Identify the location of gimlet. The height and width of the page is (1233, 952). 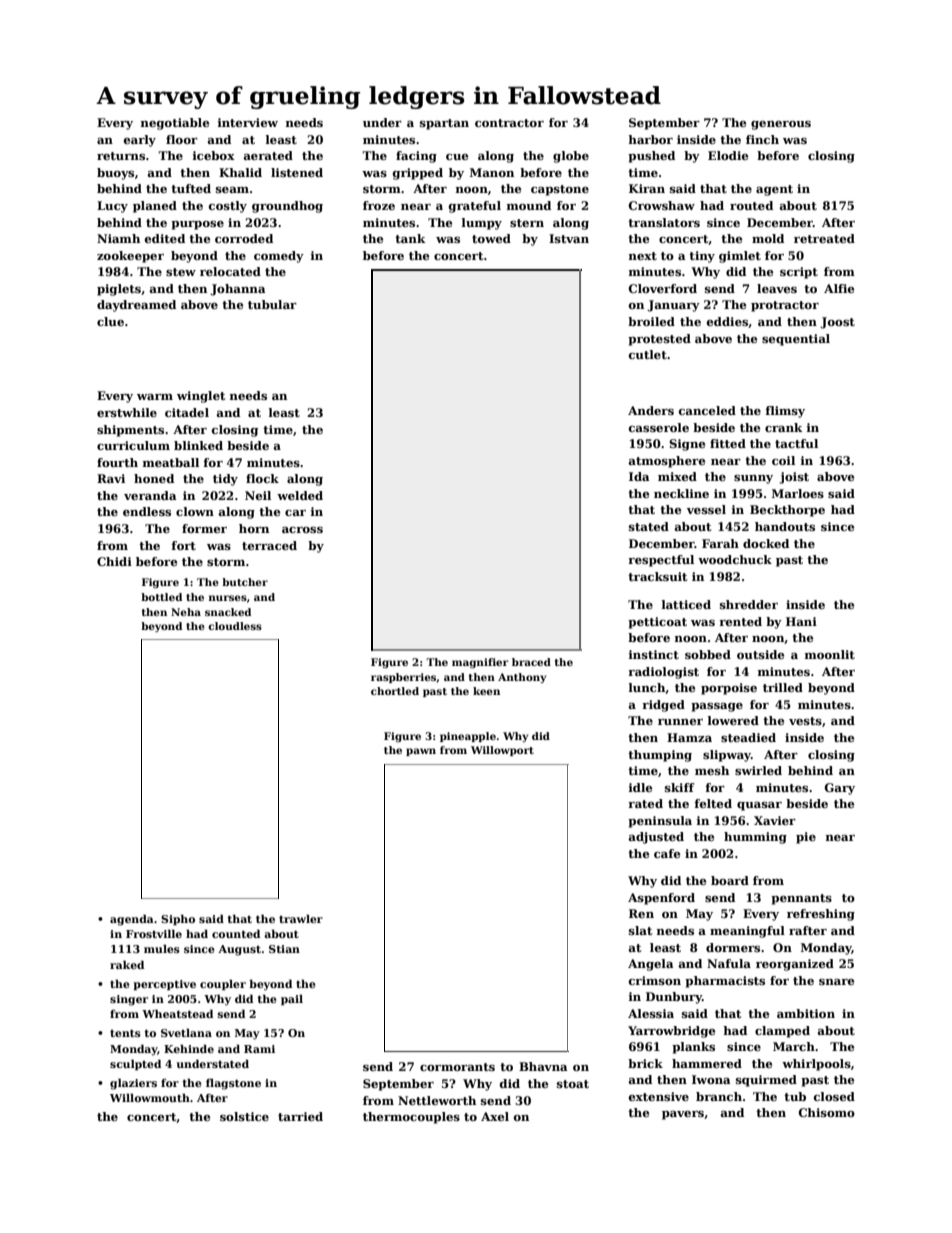
(740, 257).
